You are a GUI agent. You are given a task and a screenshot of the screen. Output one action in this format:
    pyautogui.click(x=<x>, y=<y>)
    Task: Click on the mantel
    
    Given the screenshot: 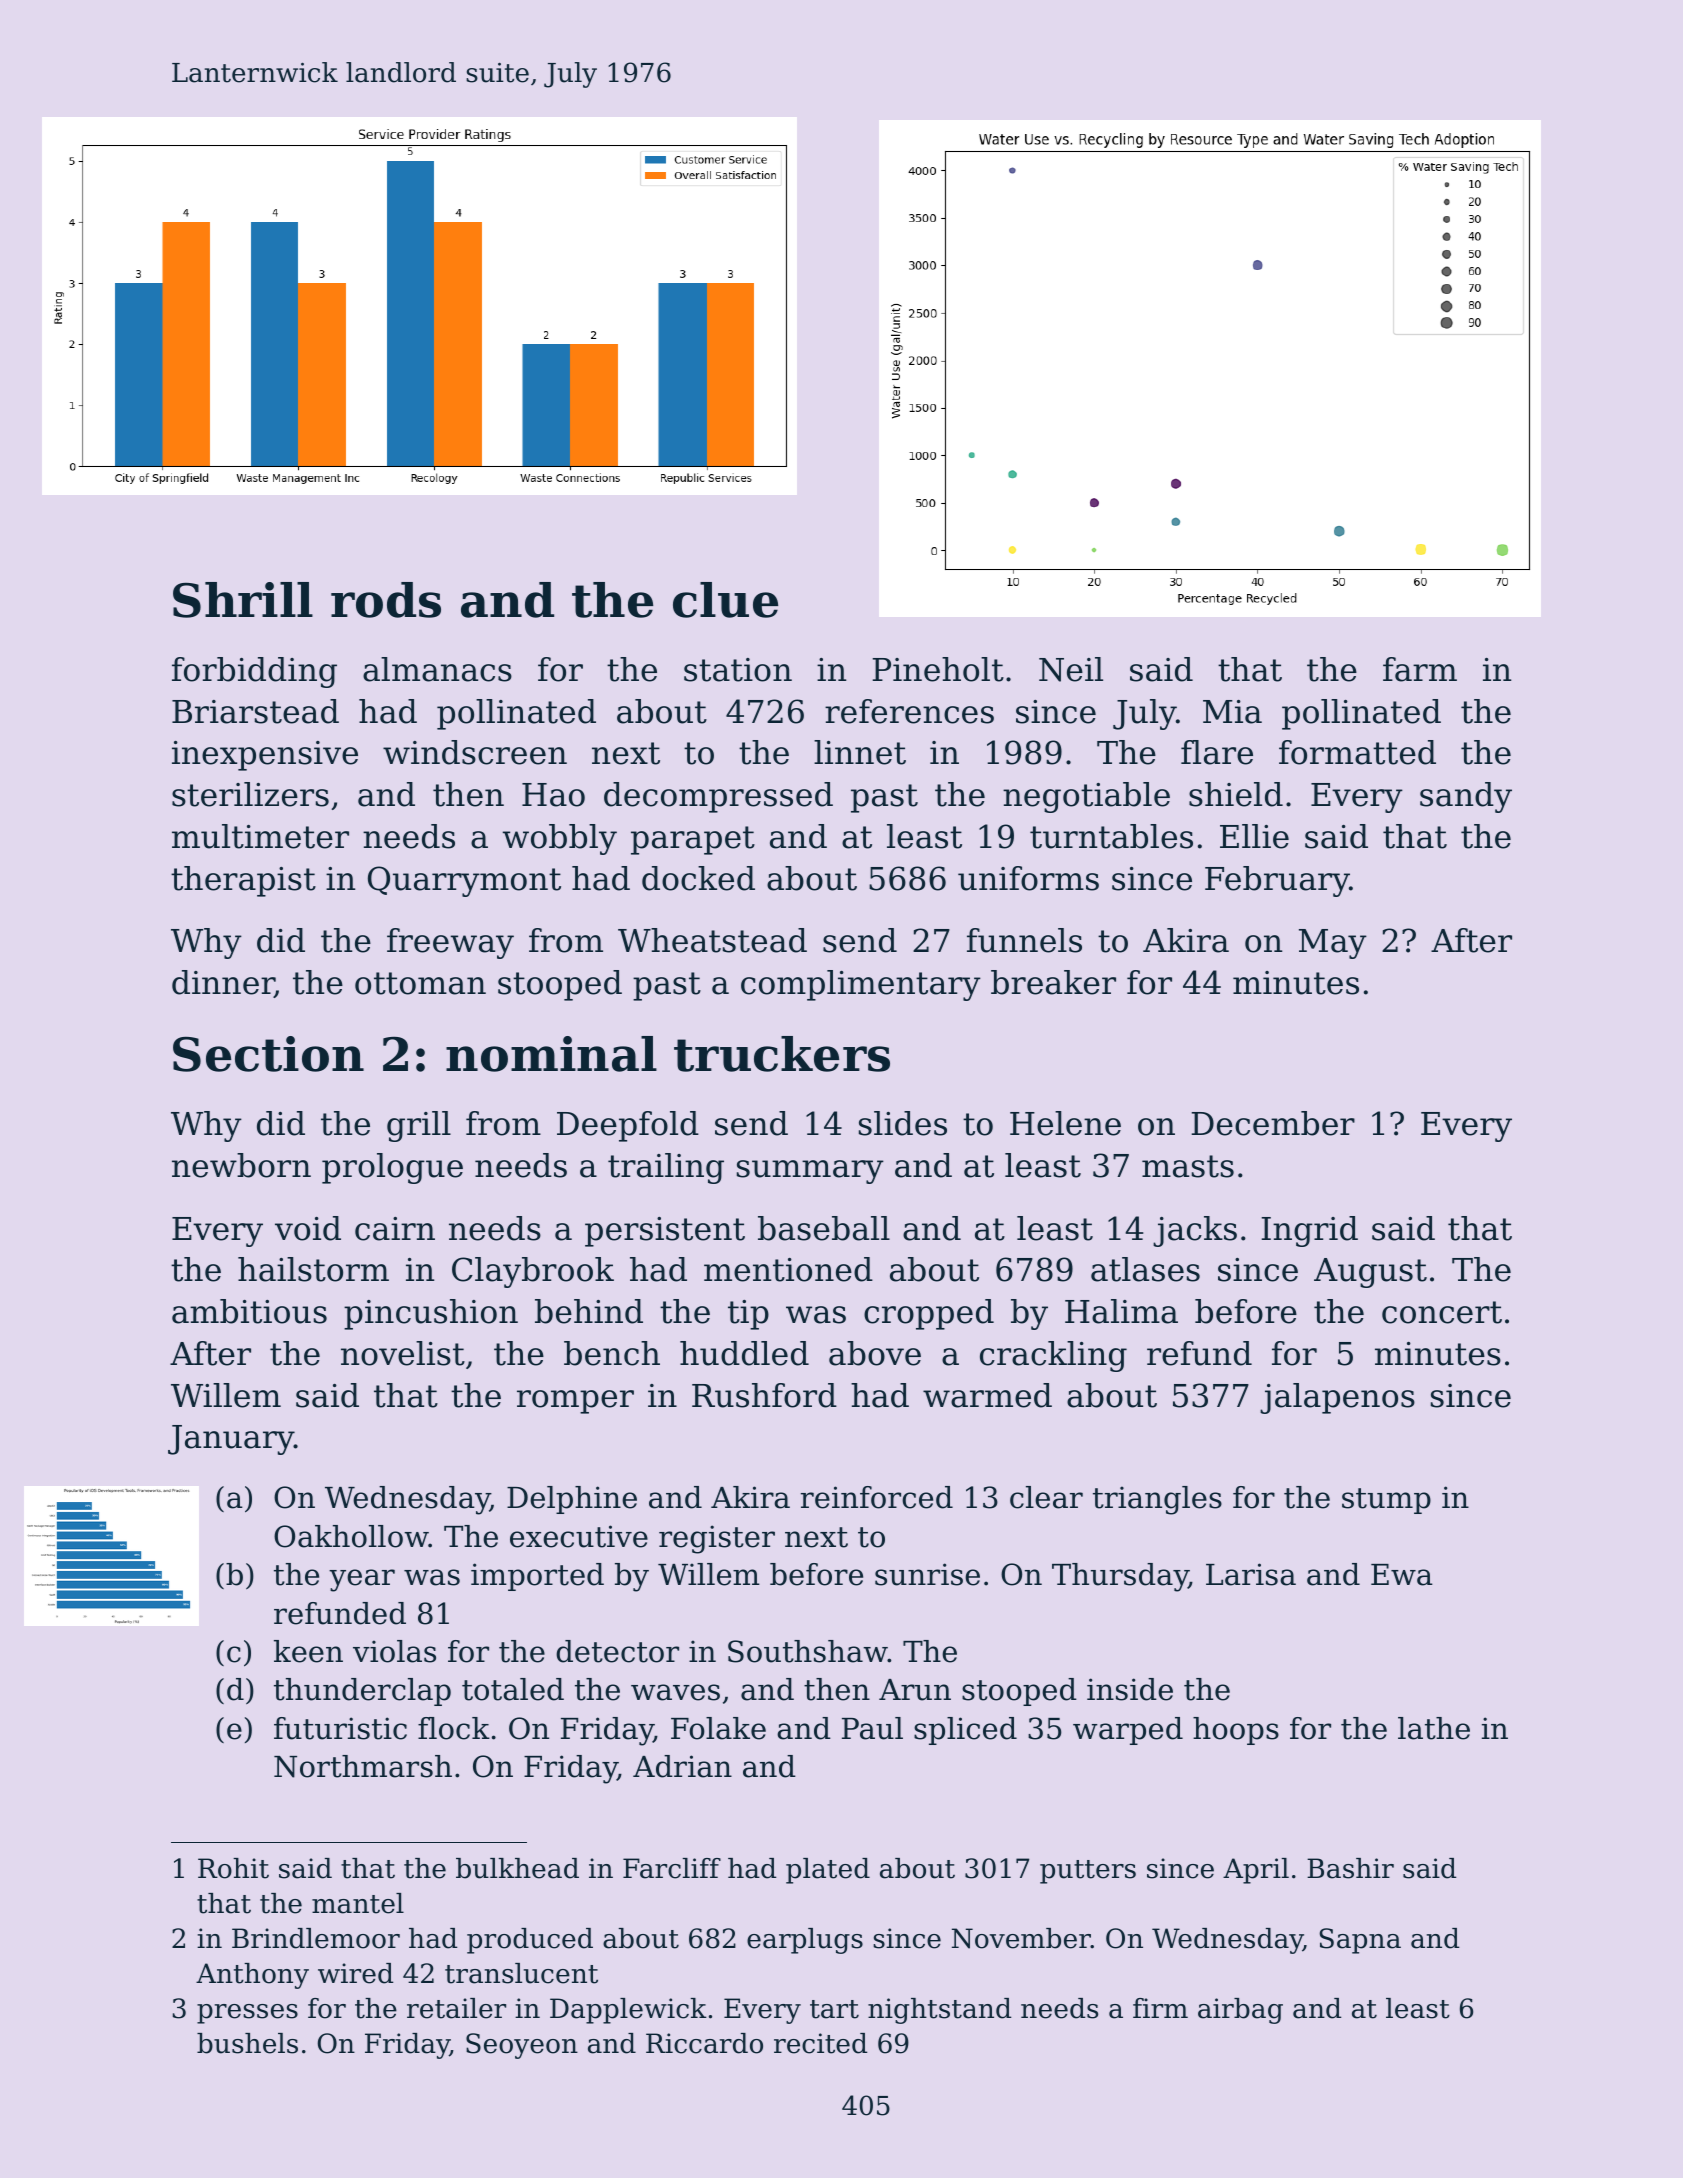 What is the action you would take?
    pyautogui.click(x=358, y=1903)
